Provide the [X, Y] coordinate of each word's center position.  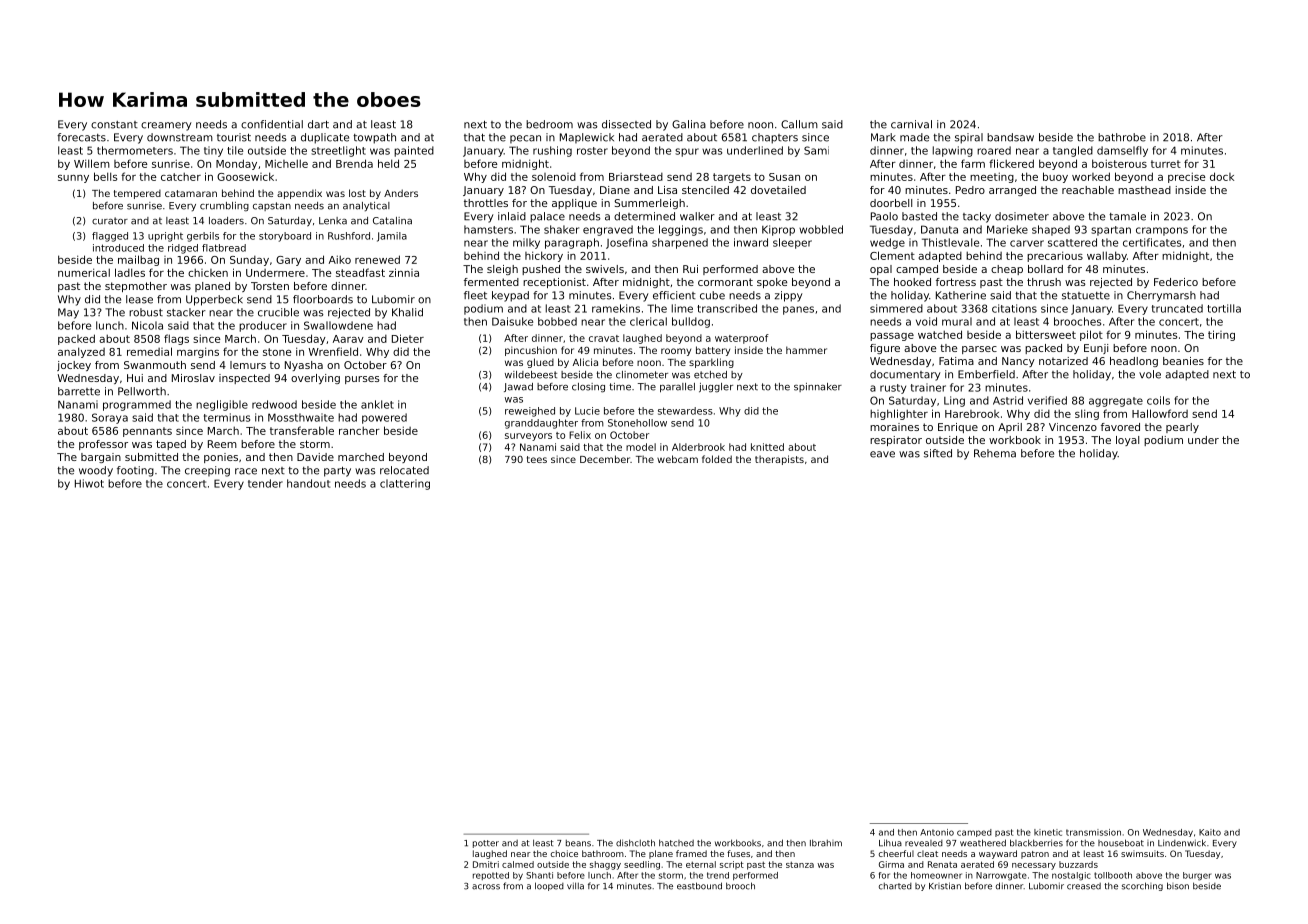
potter [486, 844]
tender [265, 483]
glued [540, 363]
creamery [166, 126]
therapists [779, 460]
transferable [302, 430]
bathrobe [1122, 137]
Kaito [1210, 832]
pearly [1182, 428]
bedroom [549, 124]
